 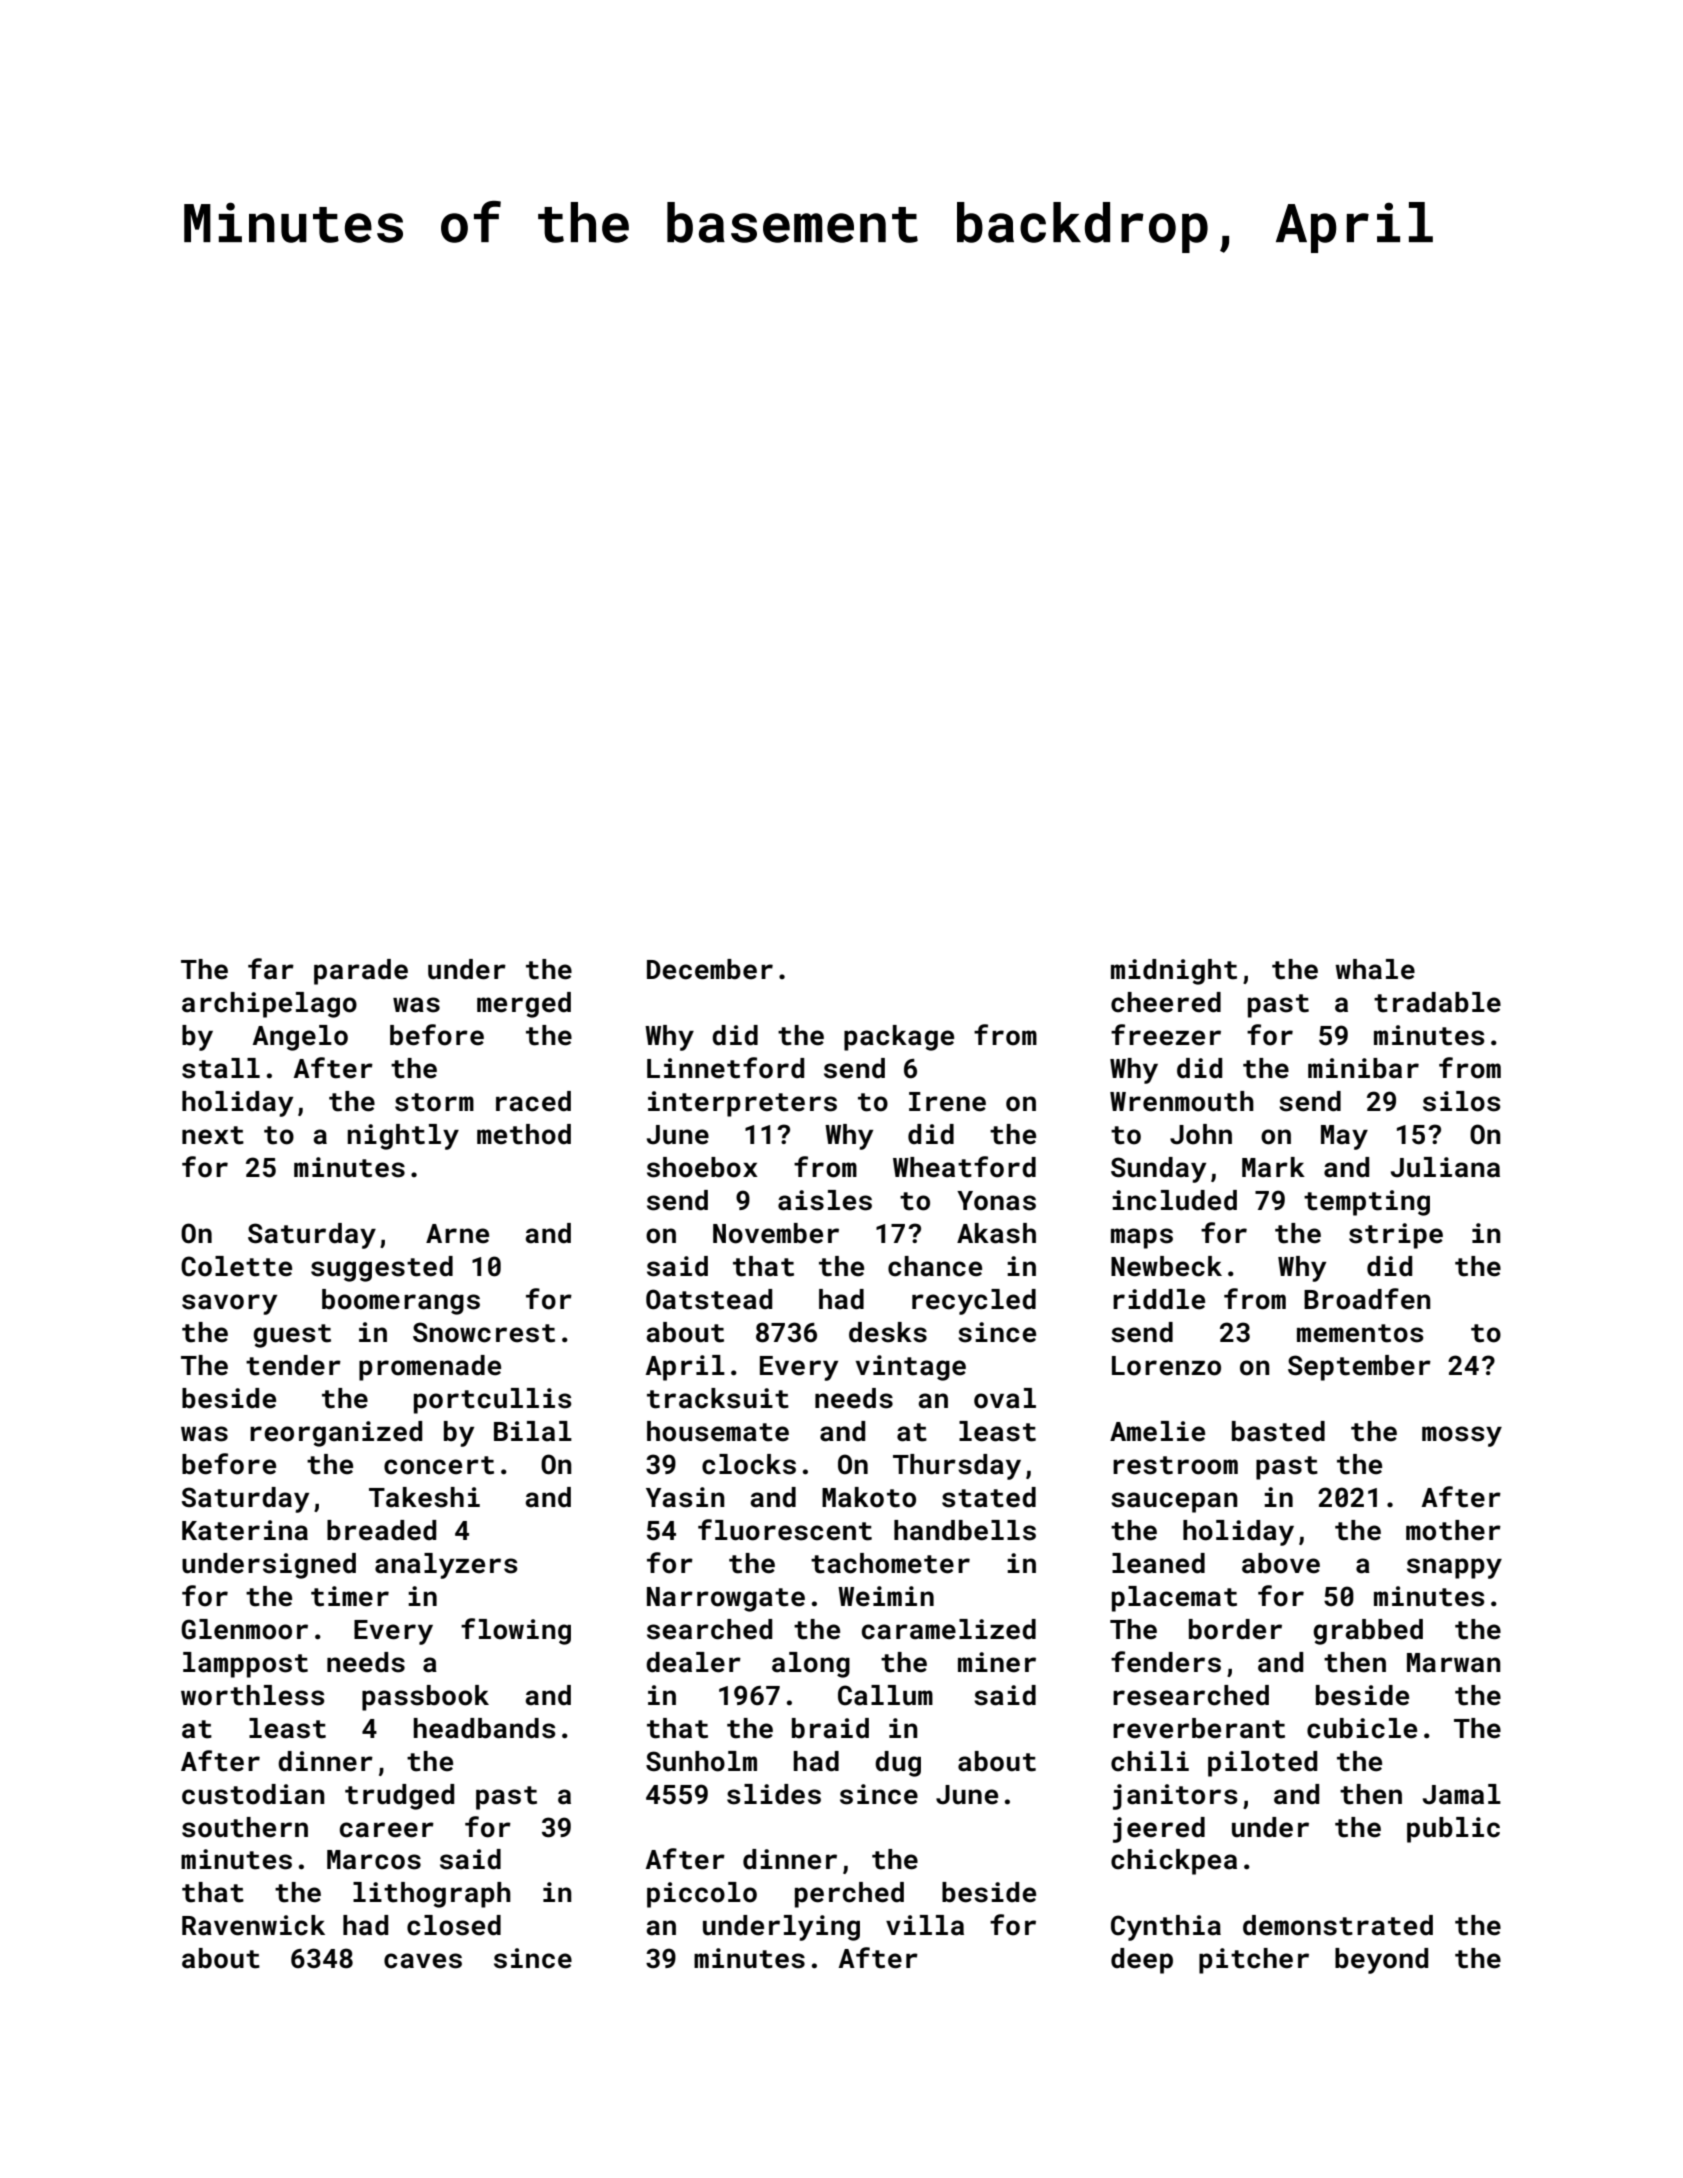 I want to click on far, so click(x=271, y=969).
